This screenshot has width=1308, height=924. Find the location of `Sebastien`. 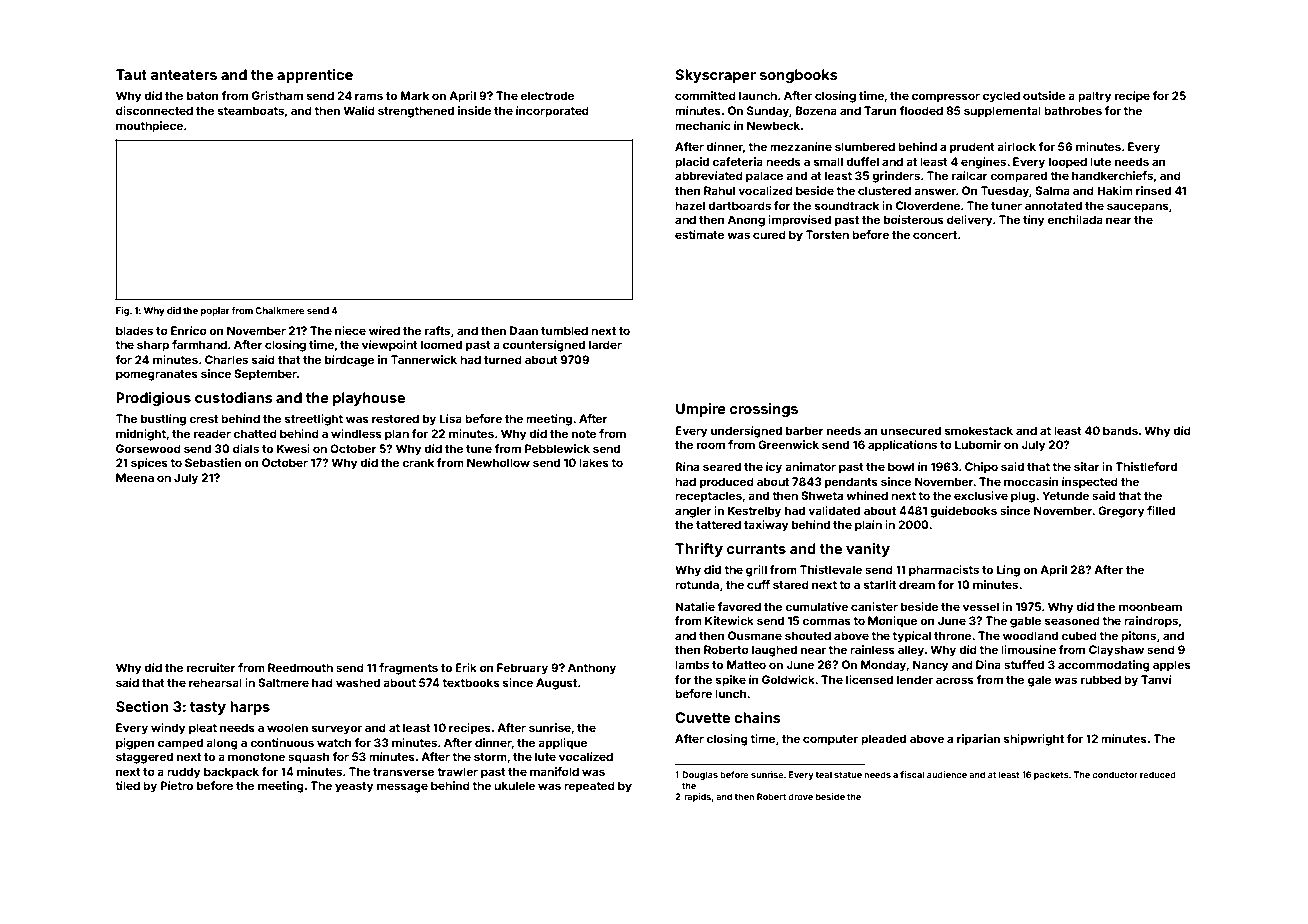

Sebastien is located at coordinates (213, 462).
